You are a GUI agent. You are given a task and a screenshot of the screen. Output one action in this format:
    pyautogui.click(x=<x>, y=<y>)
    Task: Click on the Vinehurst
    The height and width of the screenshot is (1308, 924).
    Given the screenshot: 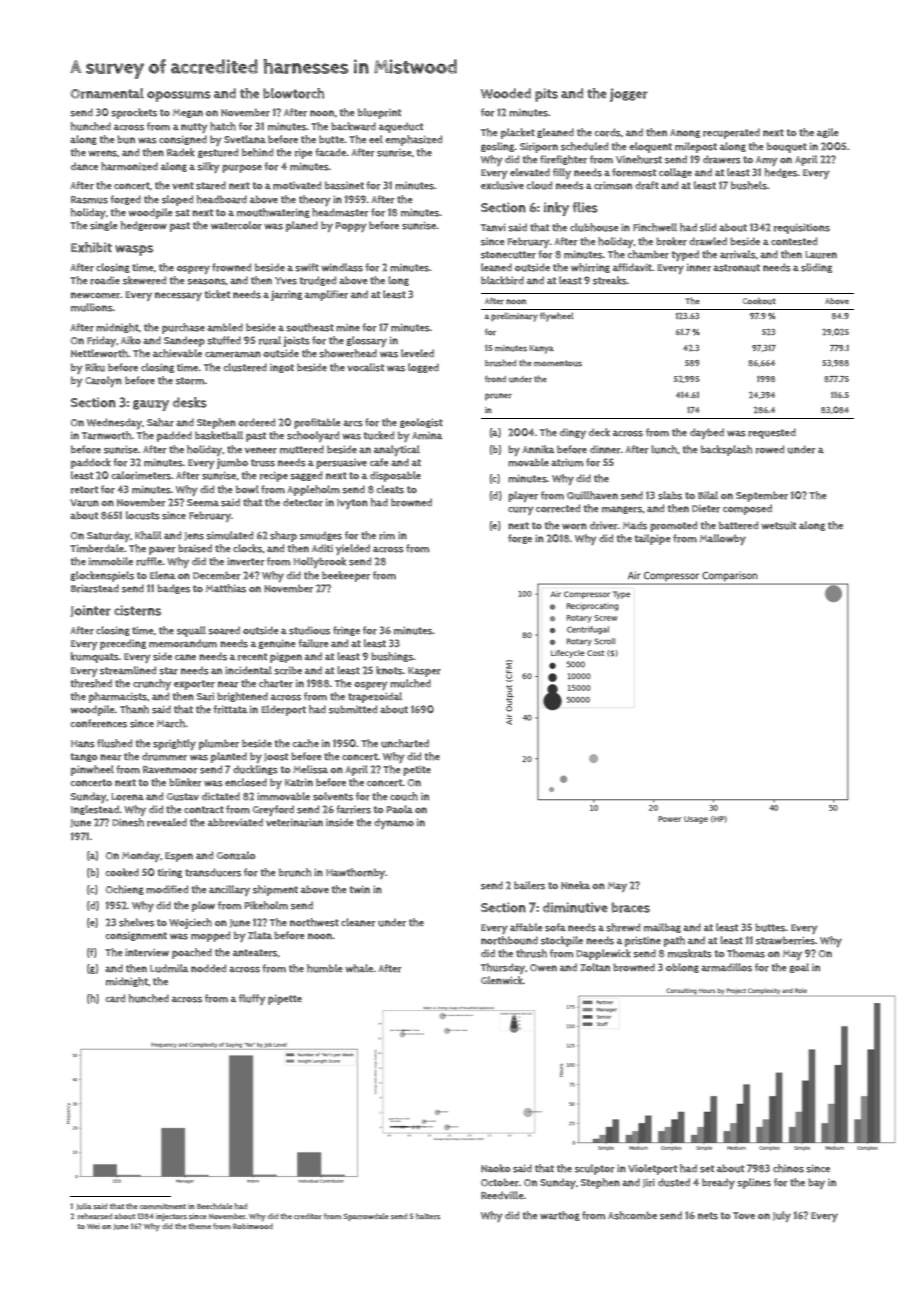 What is the action you would take?
    pyautogui.click(x=639, y=159)
